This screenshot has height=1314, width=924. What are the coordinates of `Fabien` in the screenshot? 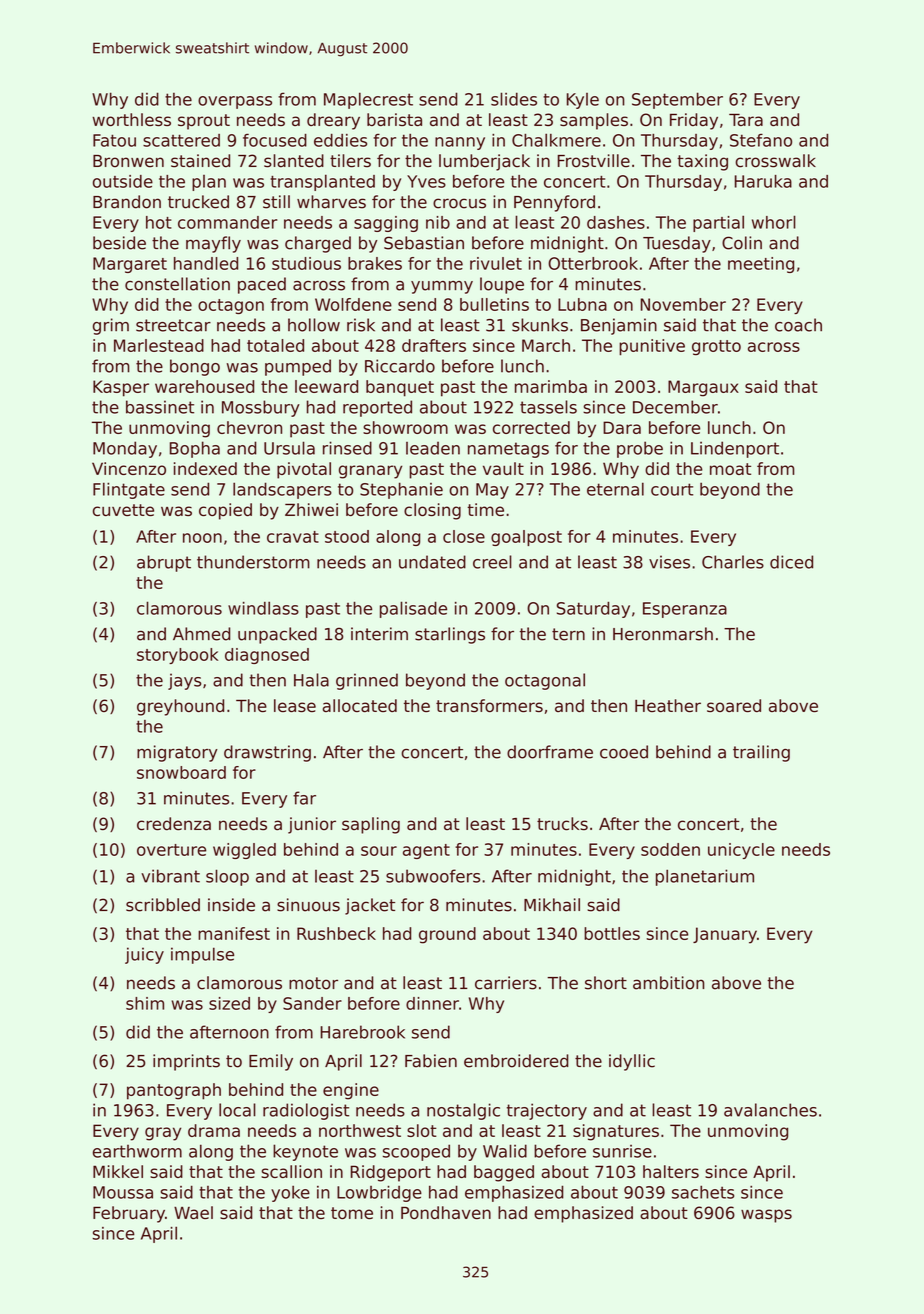 It's located at (431, 1061).
